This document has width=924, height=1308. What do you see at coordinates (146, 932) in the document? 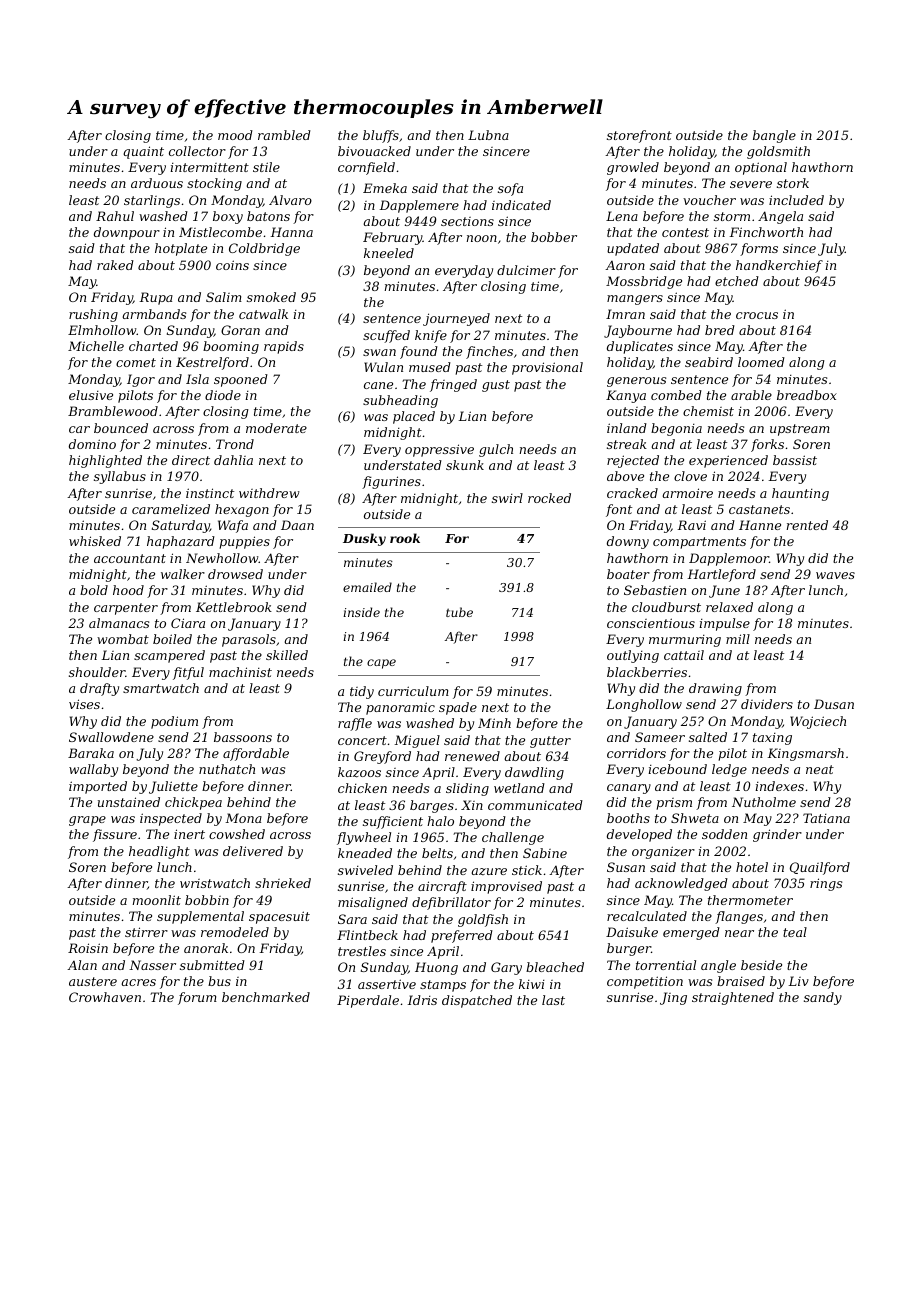
I see `stirrer` at bounding box center [146, 932].
